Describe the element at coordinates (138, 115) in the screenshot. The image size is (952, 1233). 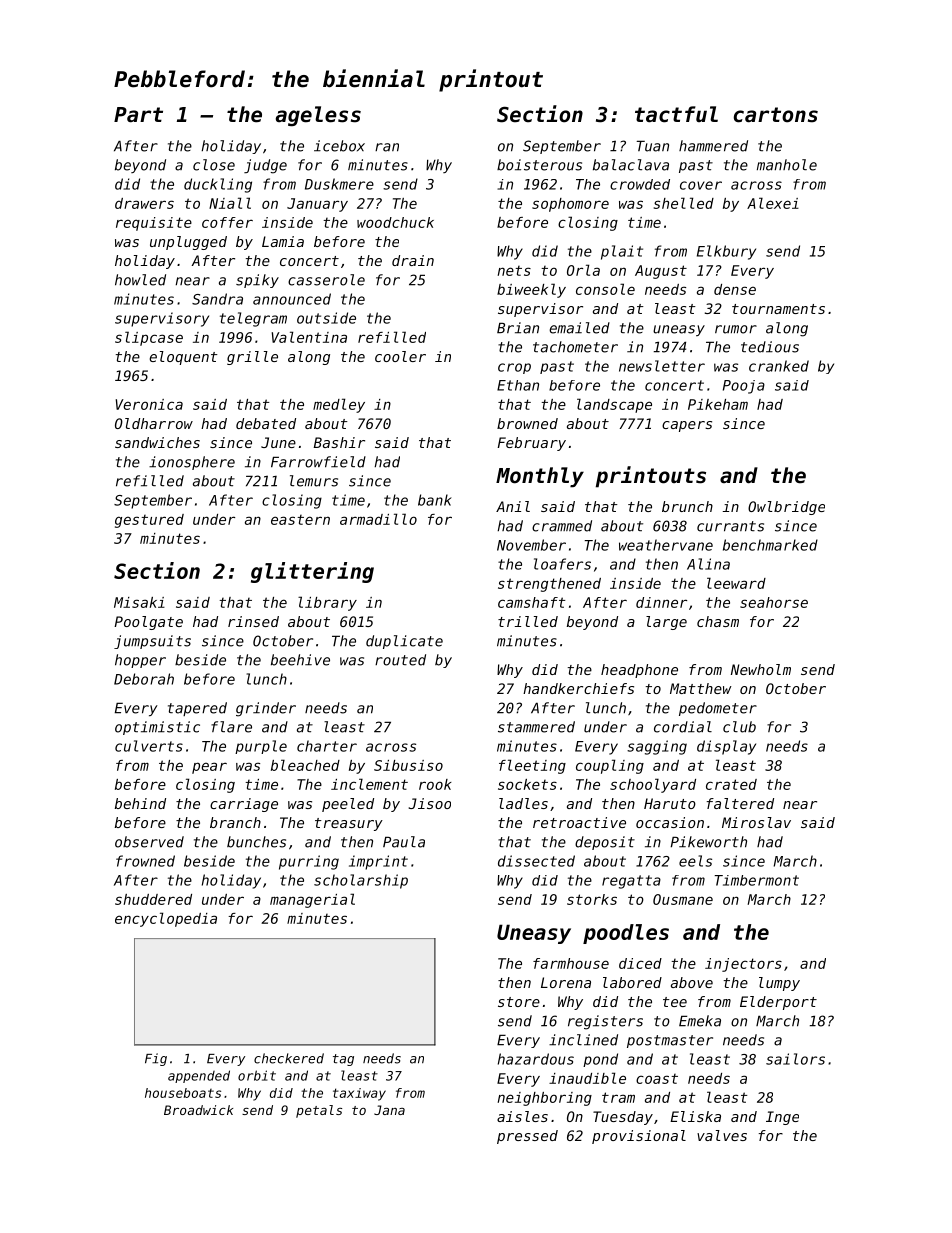
I see `Part` at that location.
